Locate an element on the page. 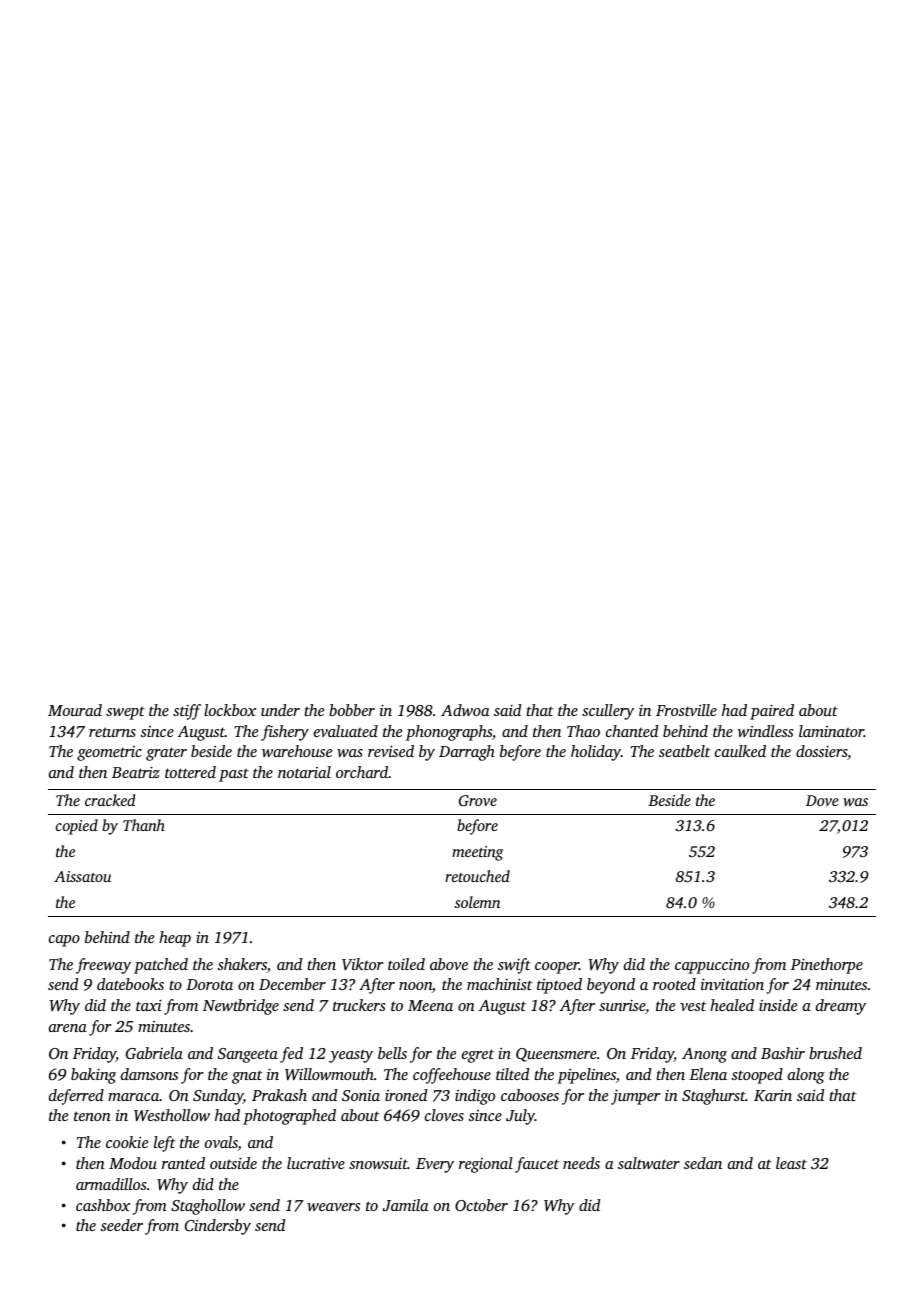 This image has height=1314, width=924. Karin is located at coordinates (773, 1095).
